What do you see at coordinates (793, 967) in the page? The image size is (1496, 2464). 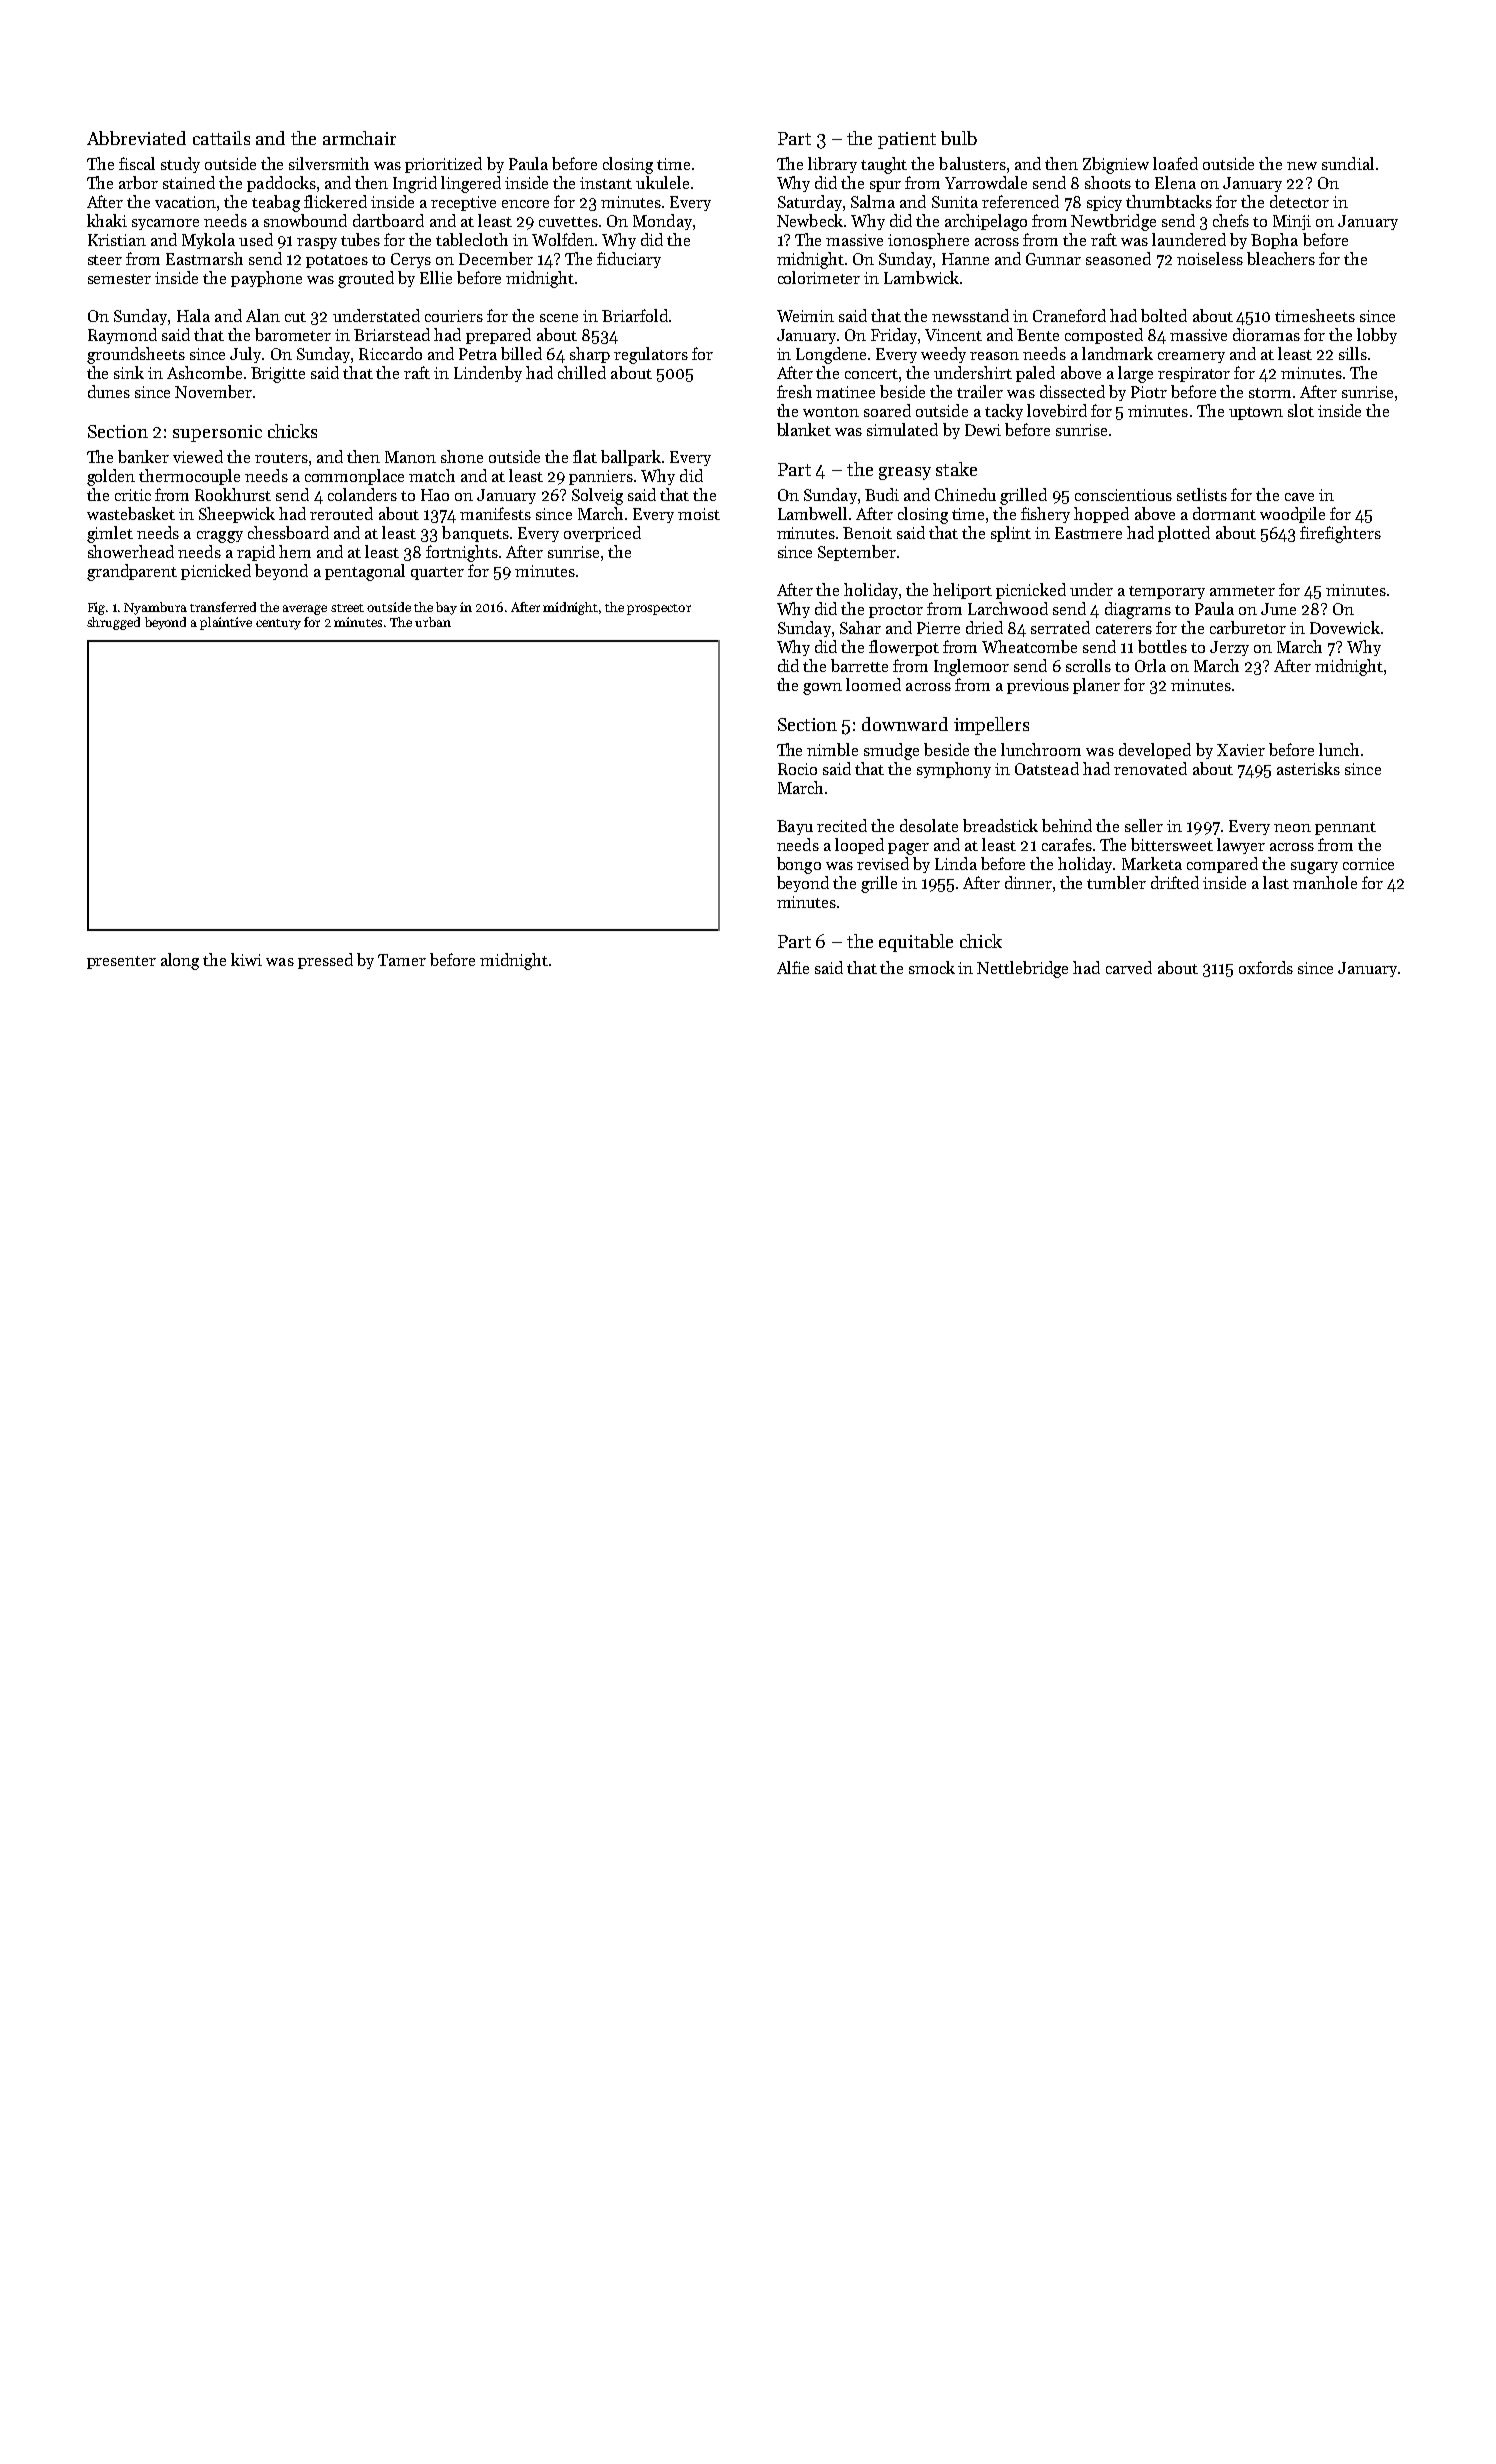 I see `Alfie` at bounding box center [793, 967].
